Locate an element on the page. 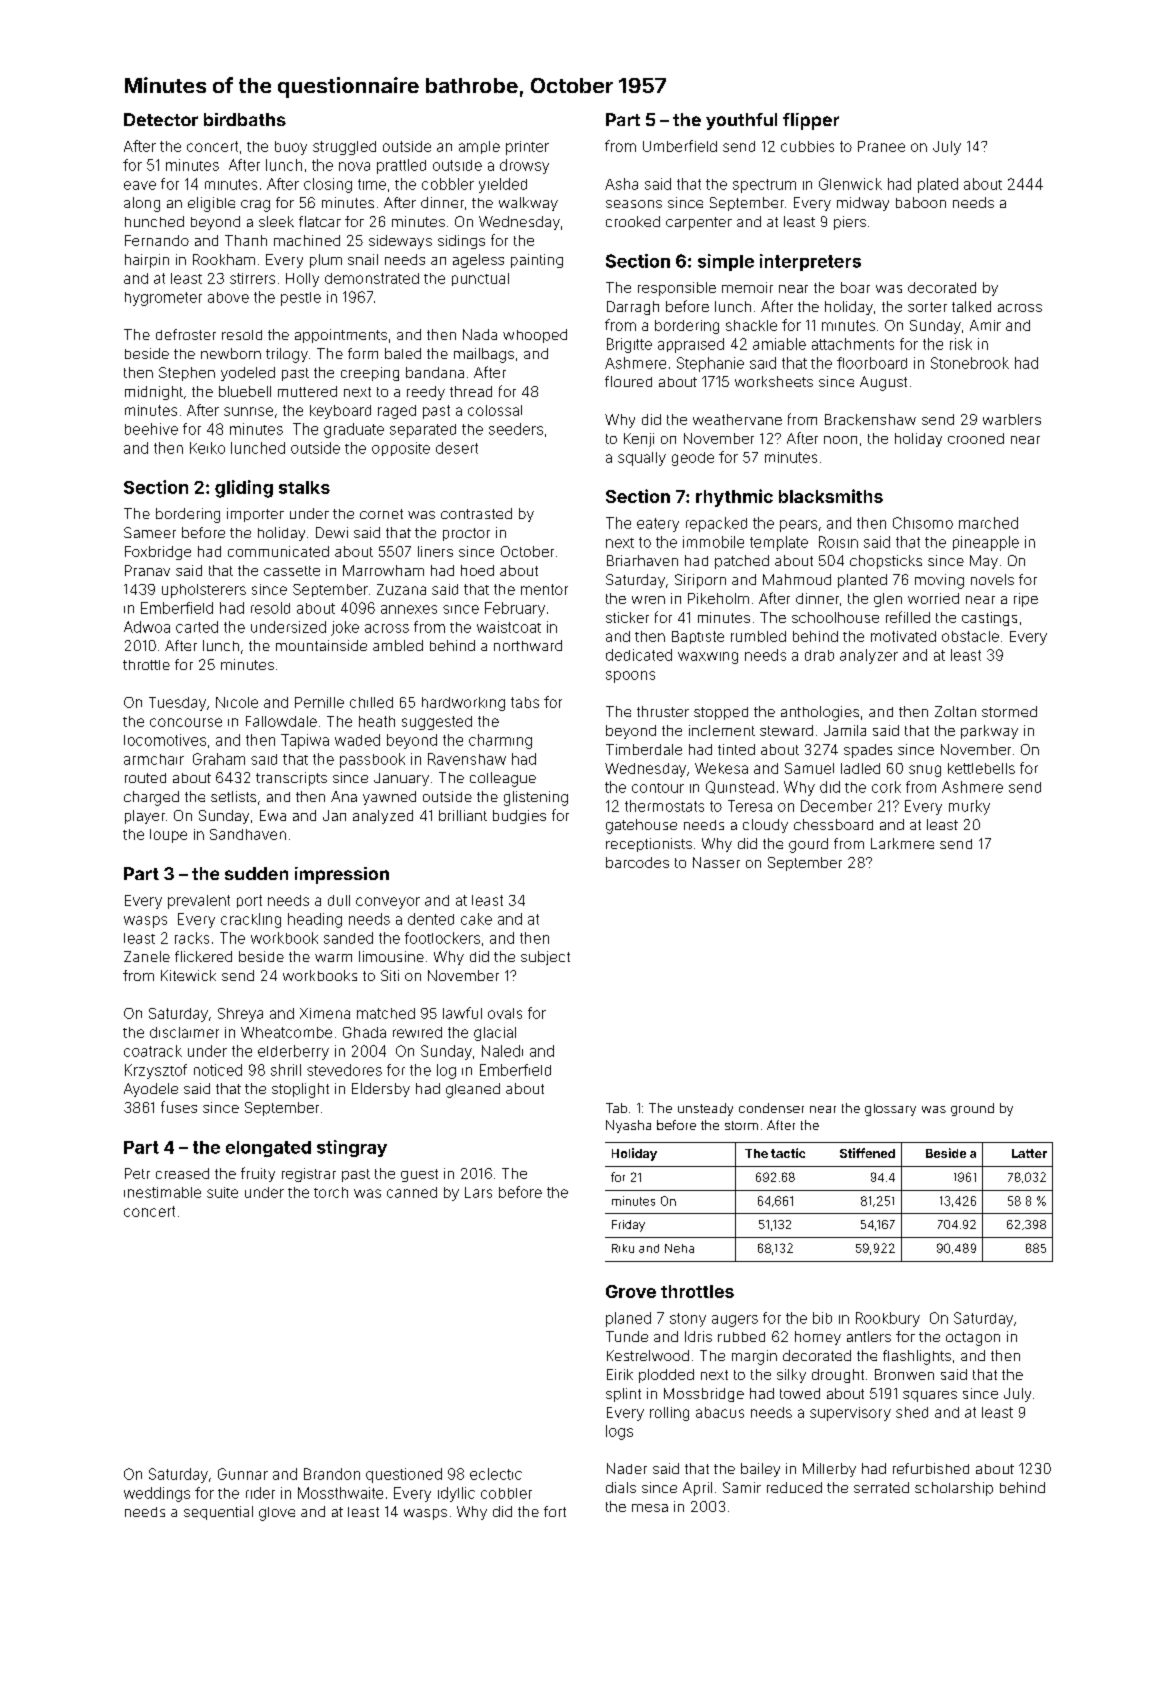 Image resolution: width=1176 pixels, height=1703 pixels. above is located at coordinates (228, 297).
